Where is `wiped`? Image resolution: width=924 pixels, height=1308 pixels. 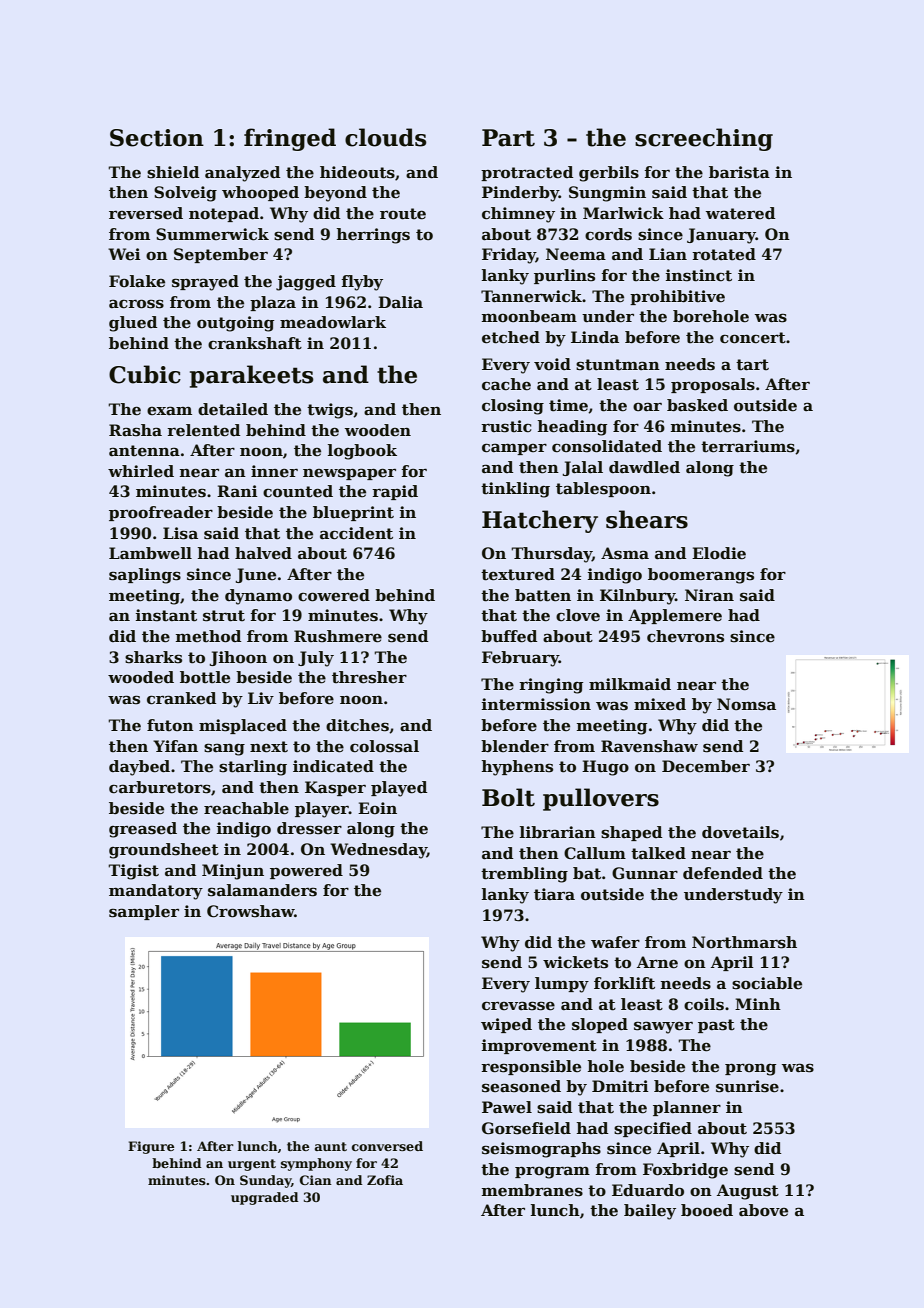
wiped is located at coordinates (506, 1025).
